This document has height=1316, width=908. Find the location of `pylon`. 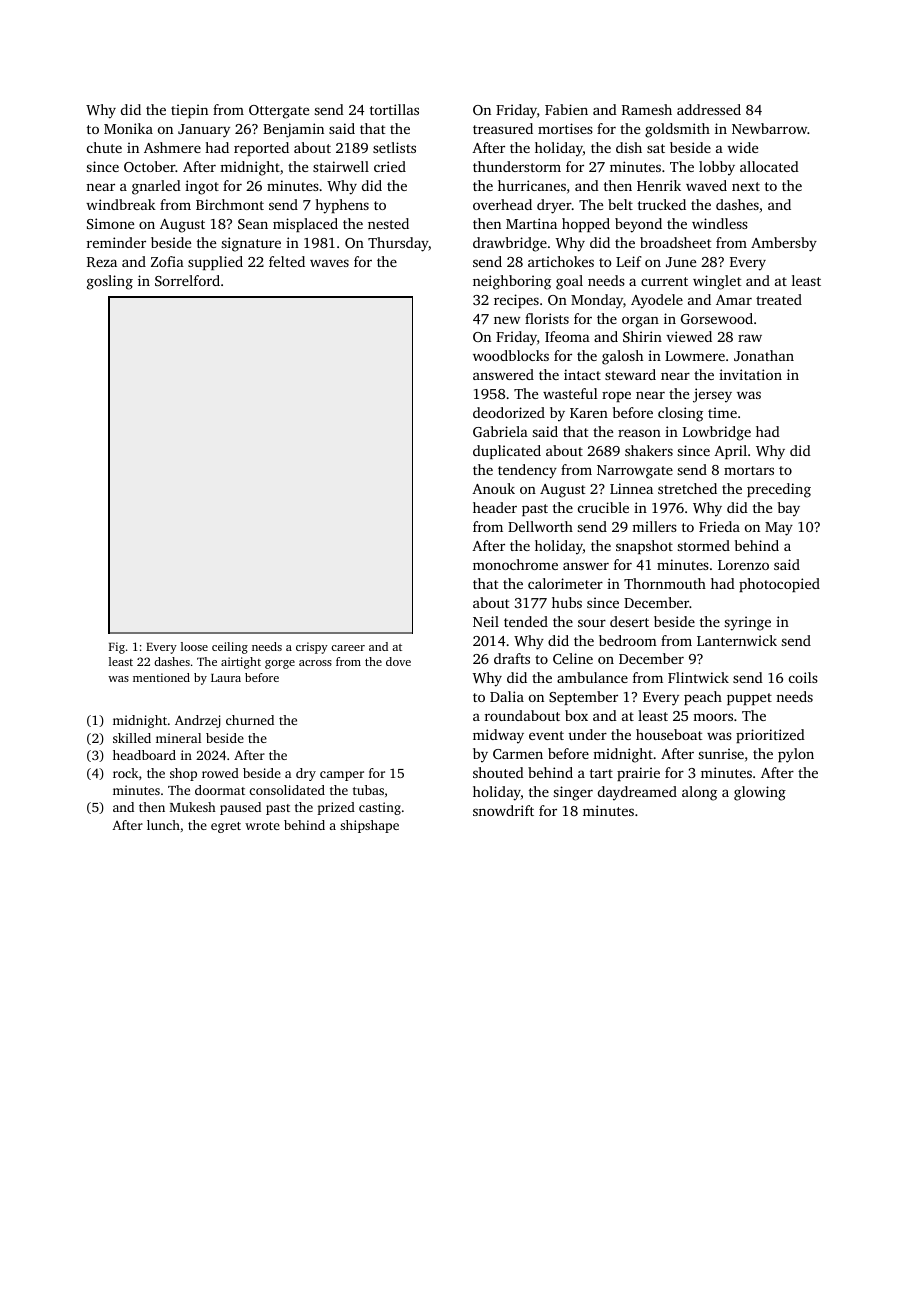

pylon is located at coordinates (796, 755).
